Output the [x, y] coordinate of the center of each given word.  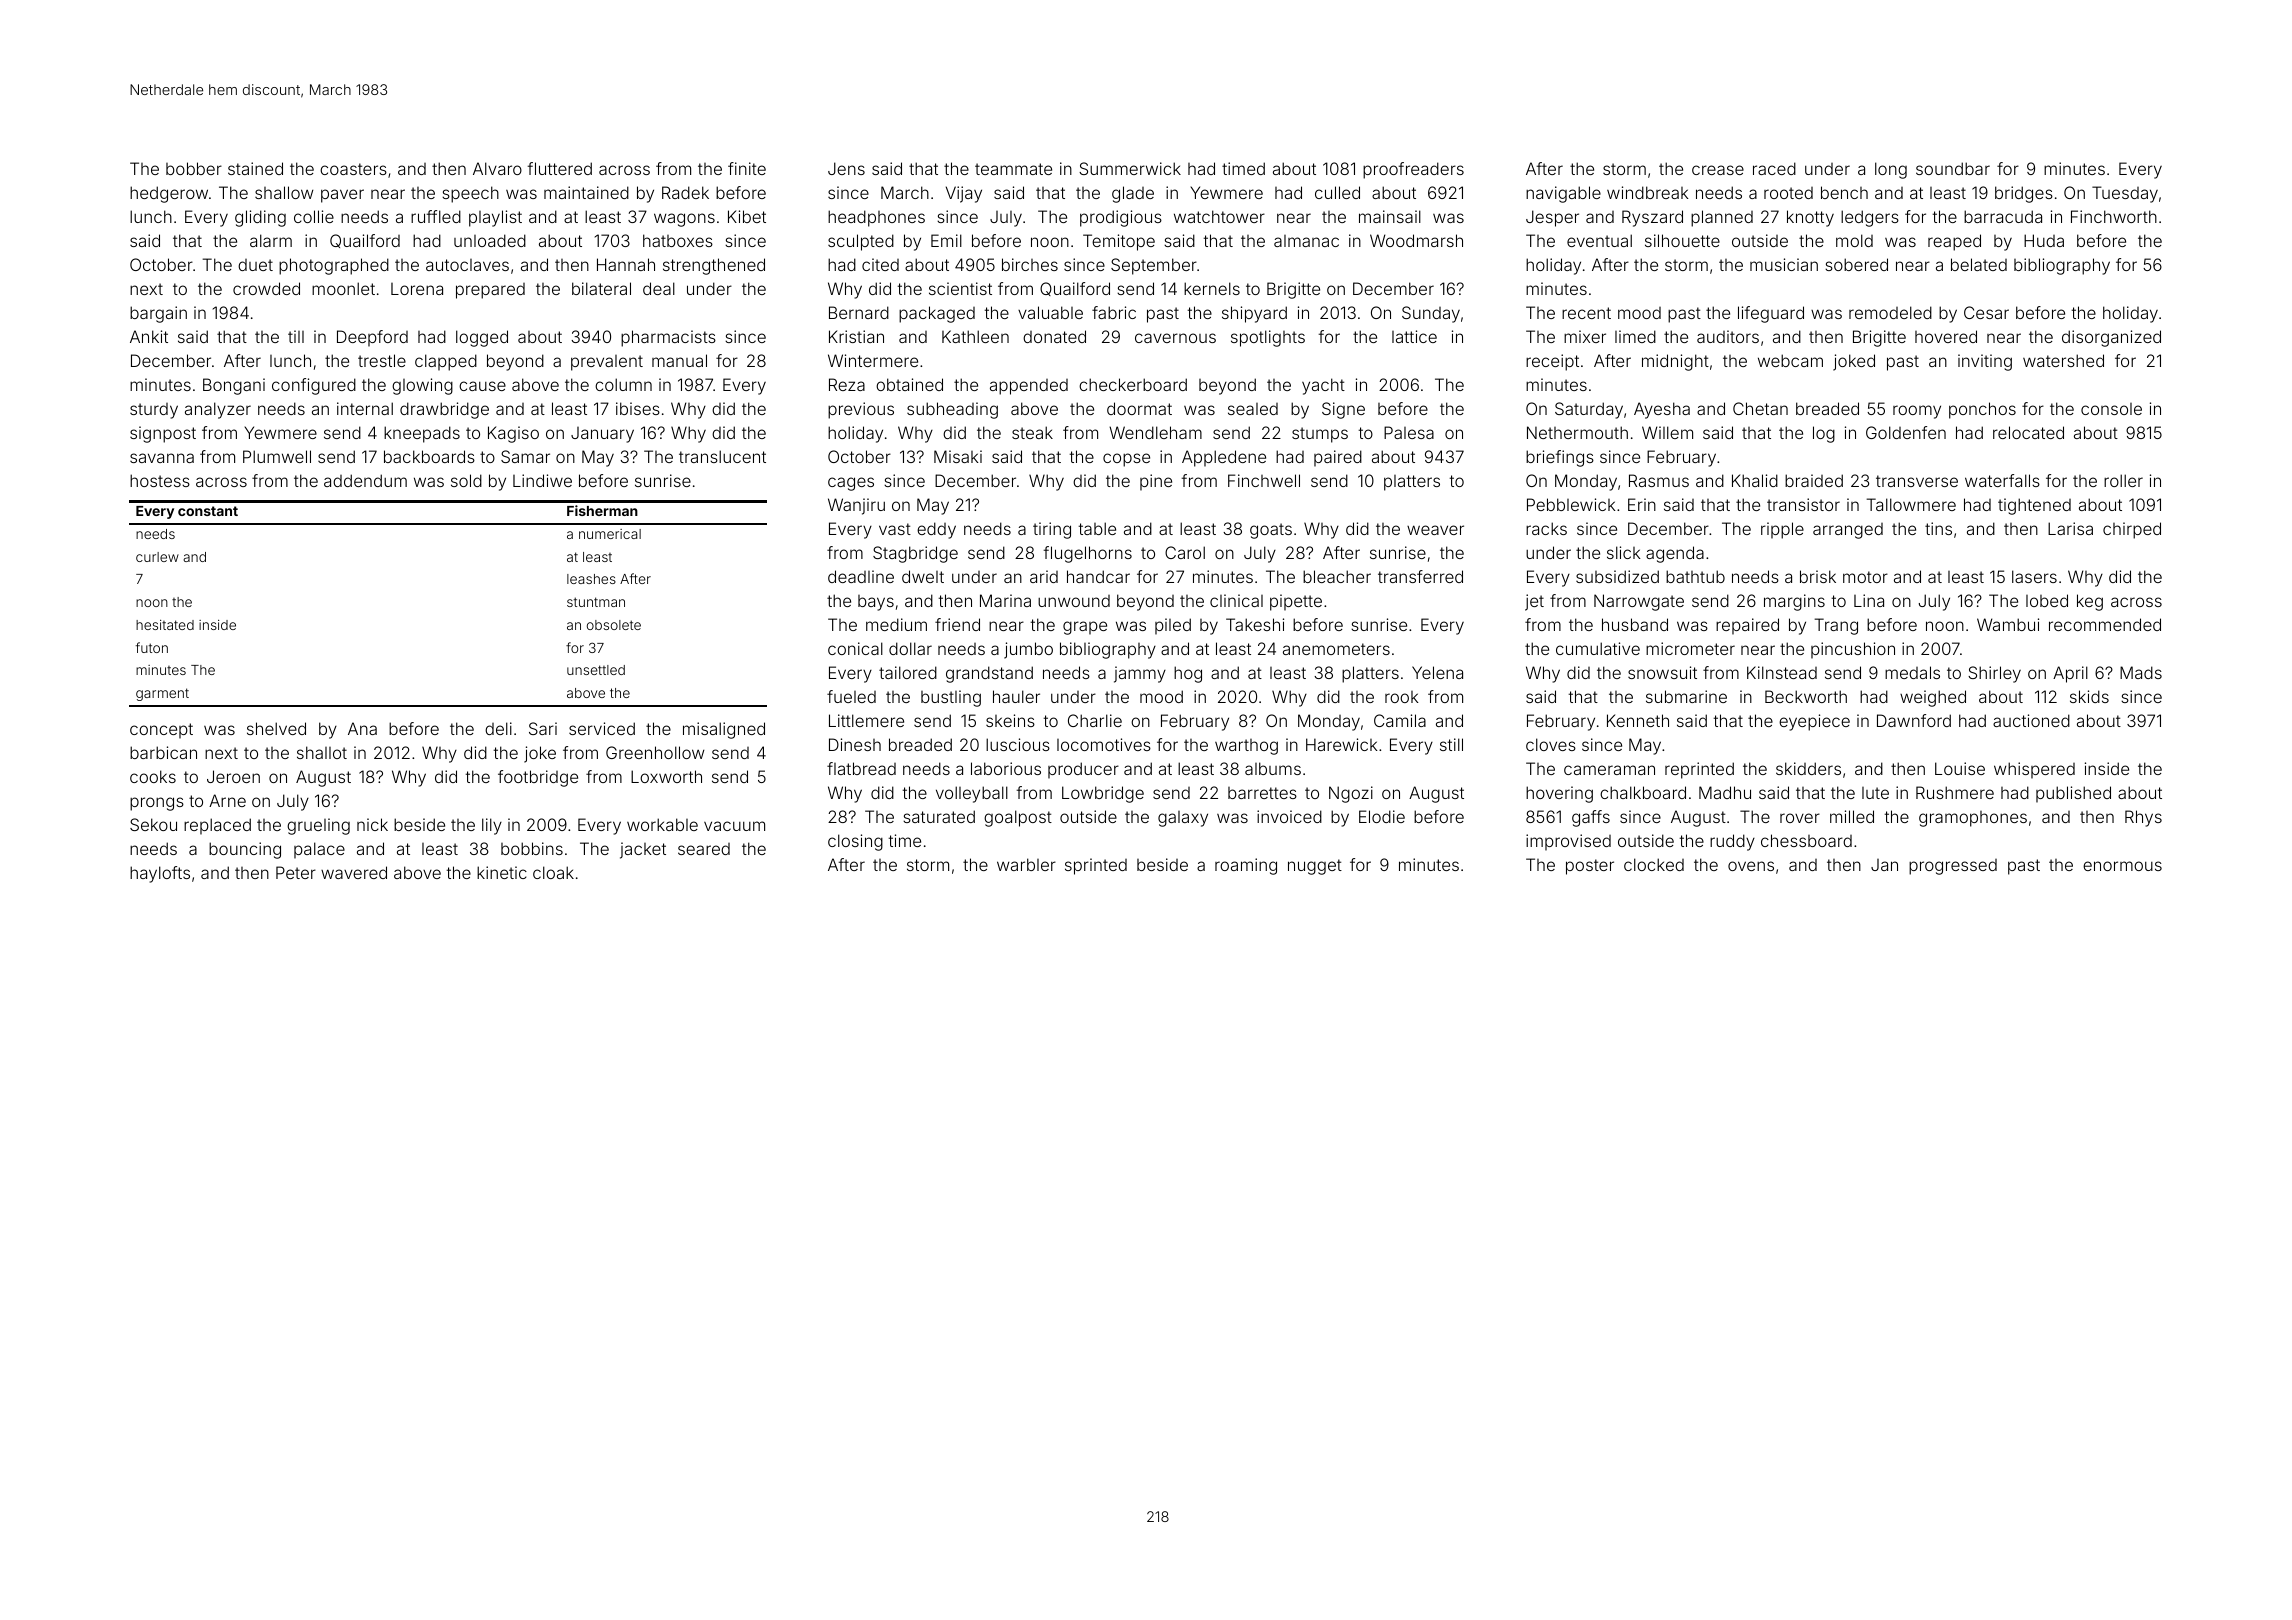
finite [747, 168]
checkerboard [1133, 384]
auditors [1728, 336]
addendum [365, 480]
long [1891, 170]
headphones [876, 218]
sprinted [1096, 866]
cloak [553, 872]
